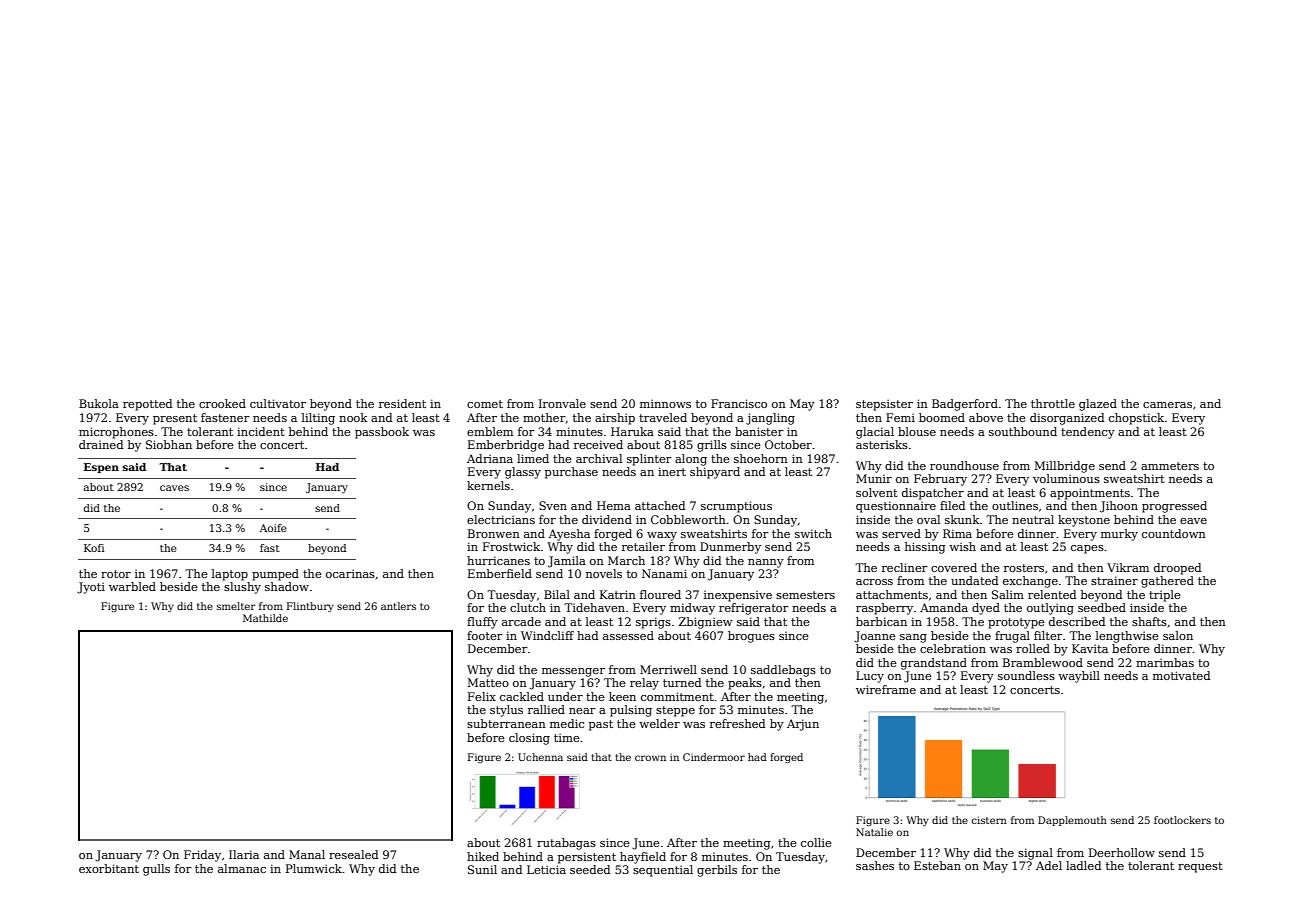  I want to click on eave, so click(1193, 521).
